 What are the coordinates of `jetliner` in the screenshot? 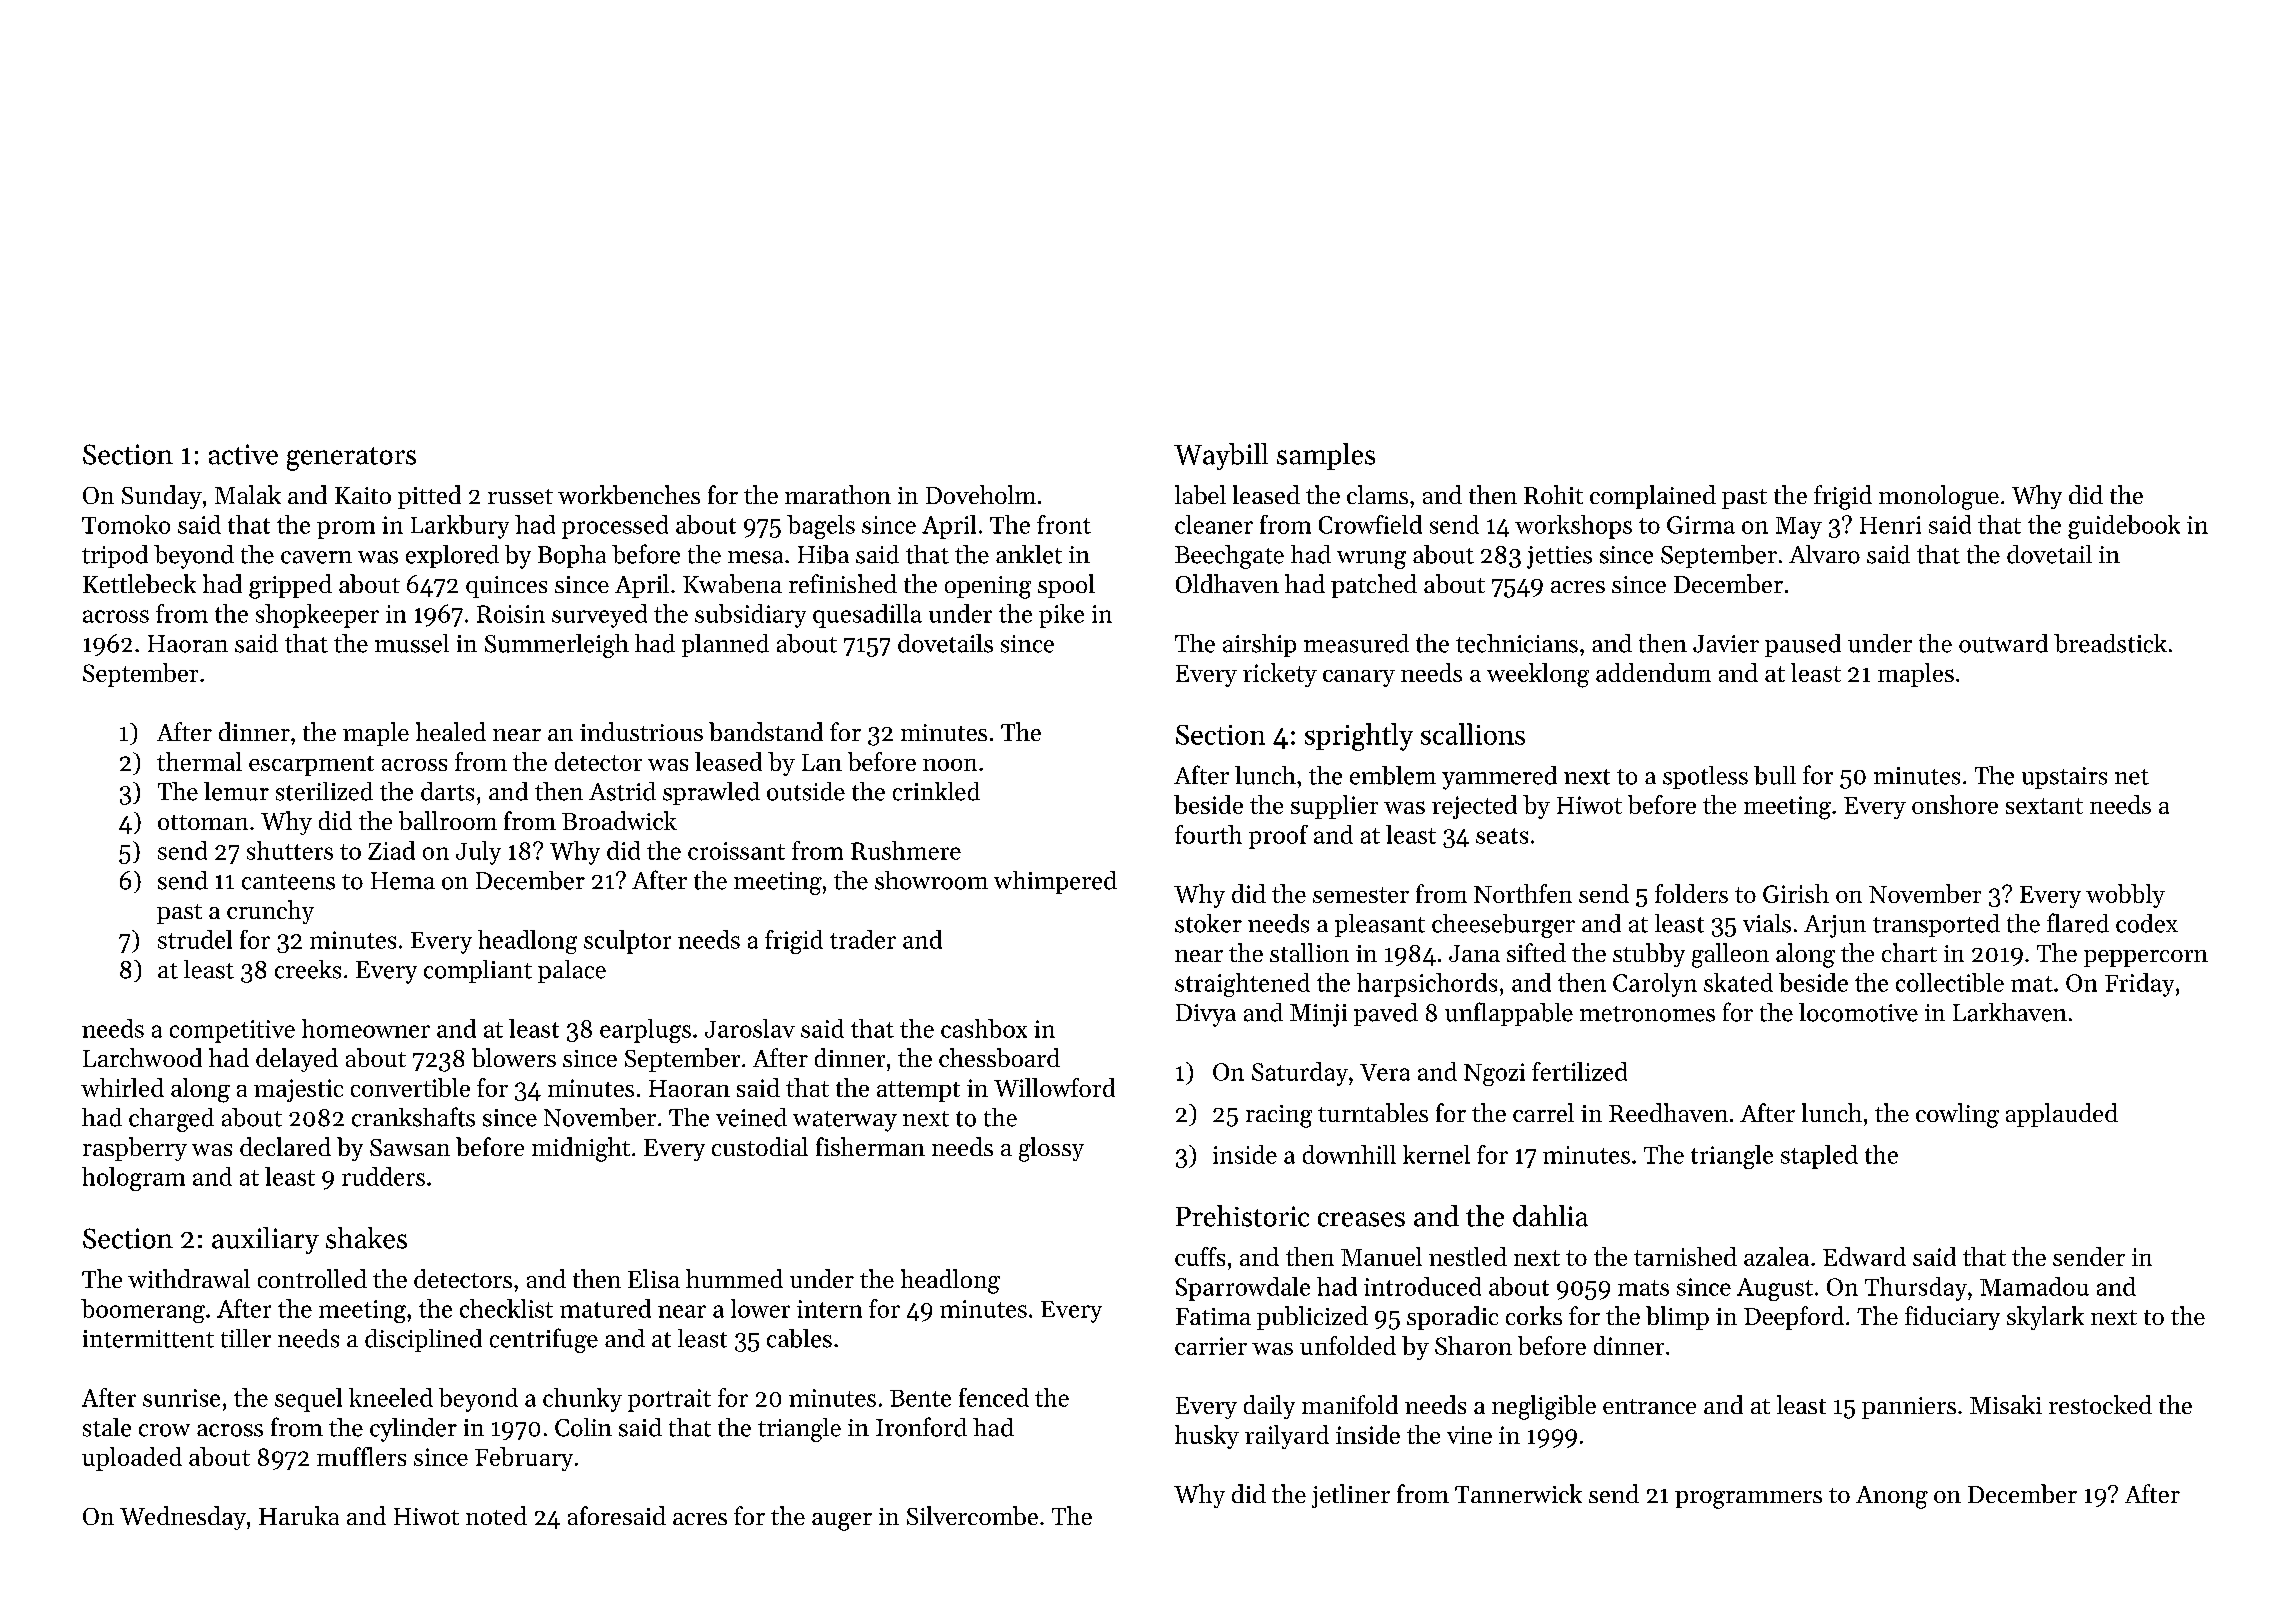 It's located at (1351, 1496).
